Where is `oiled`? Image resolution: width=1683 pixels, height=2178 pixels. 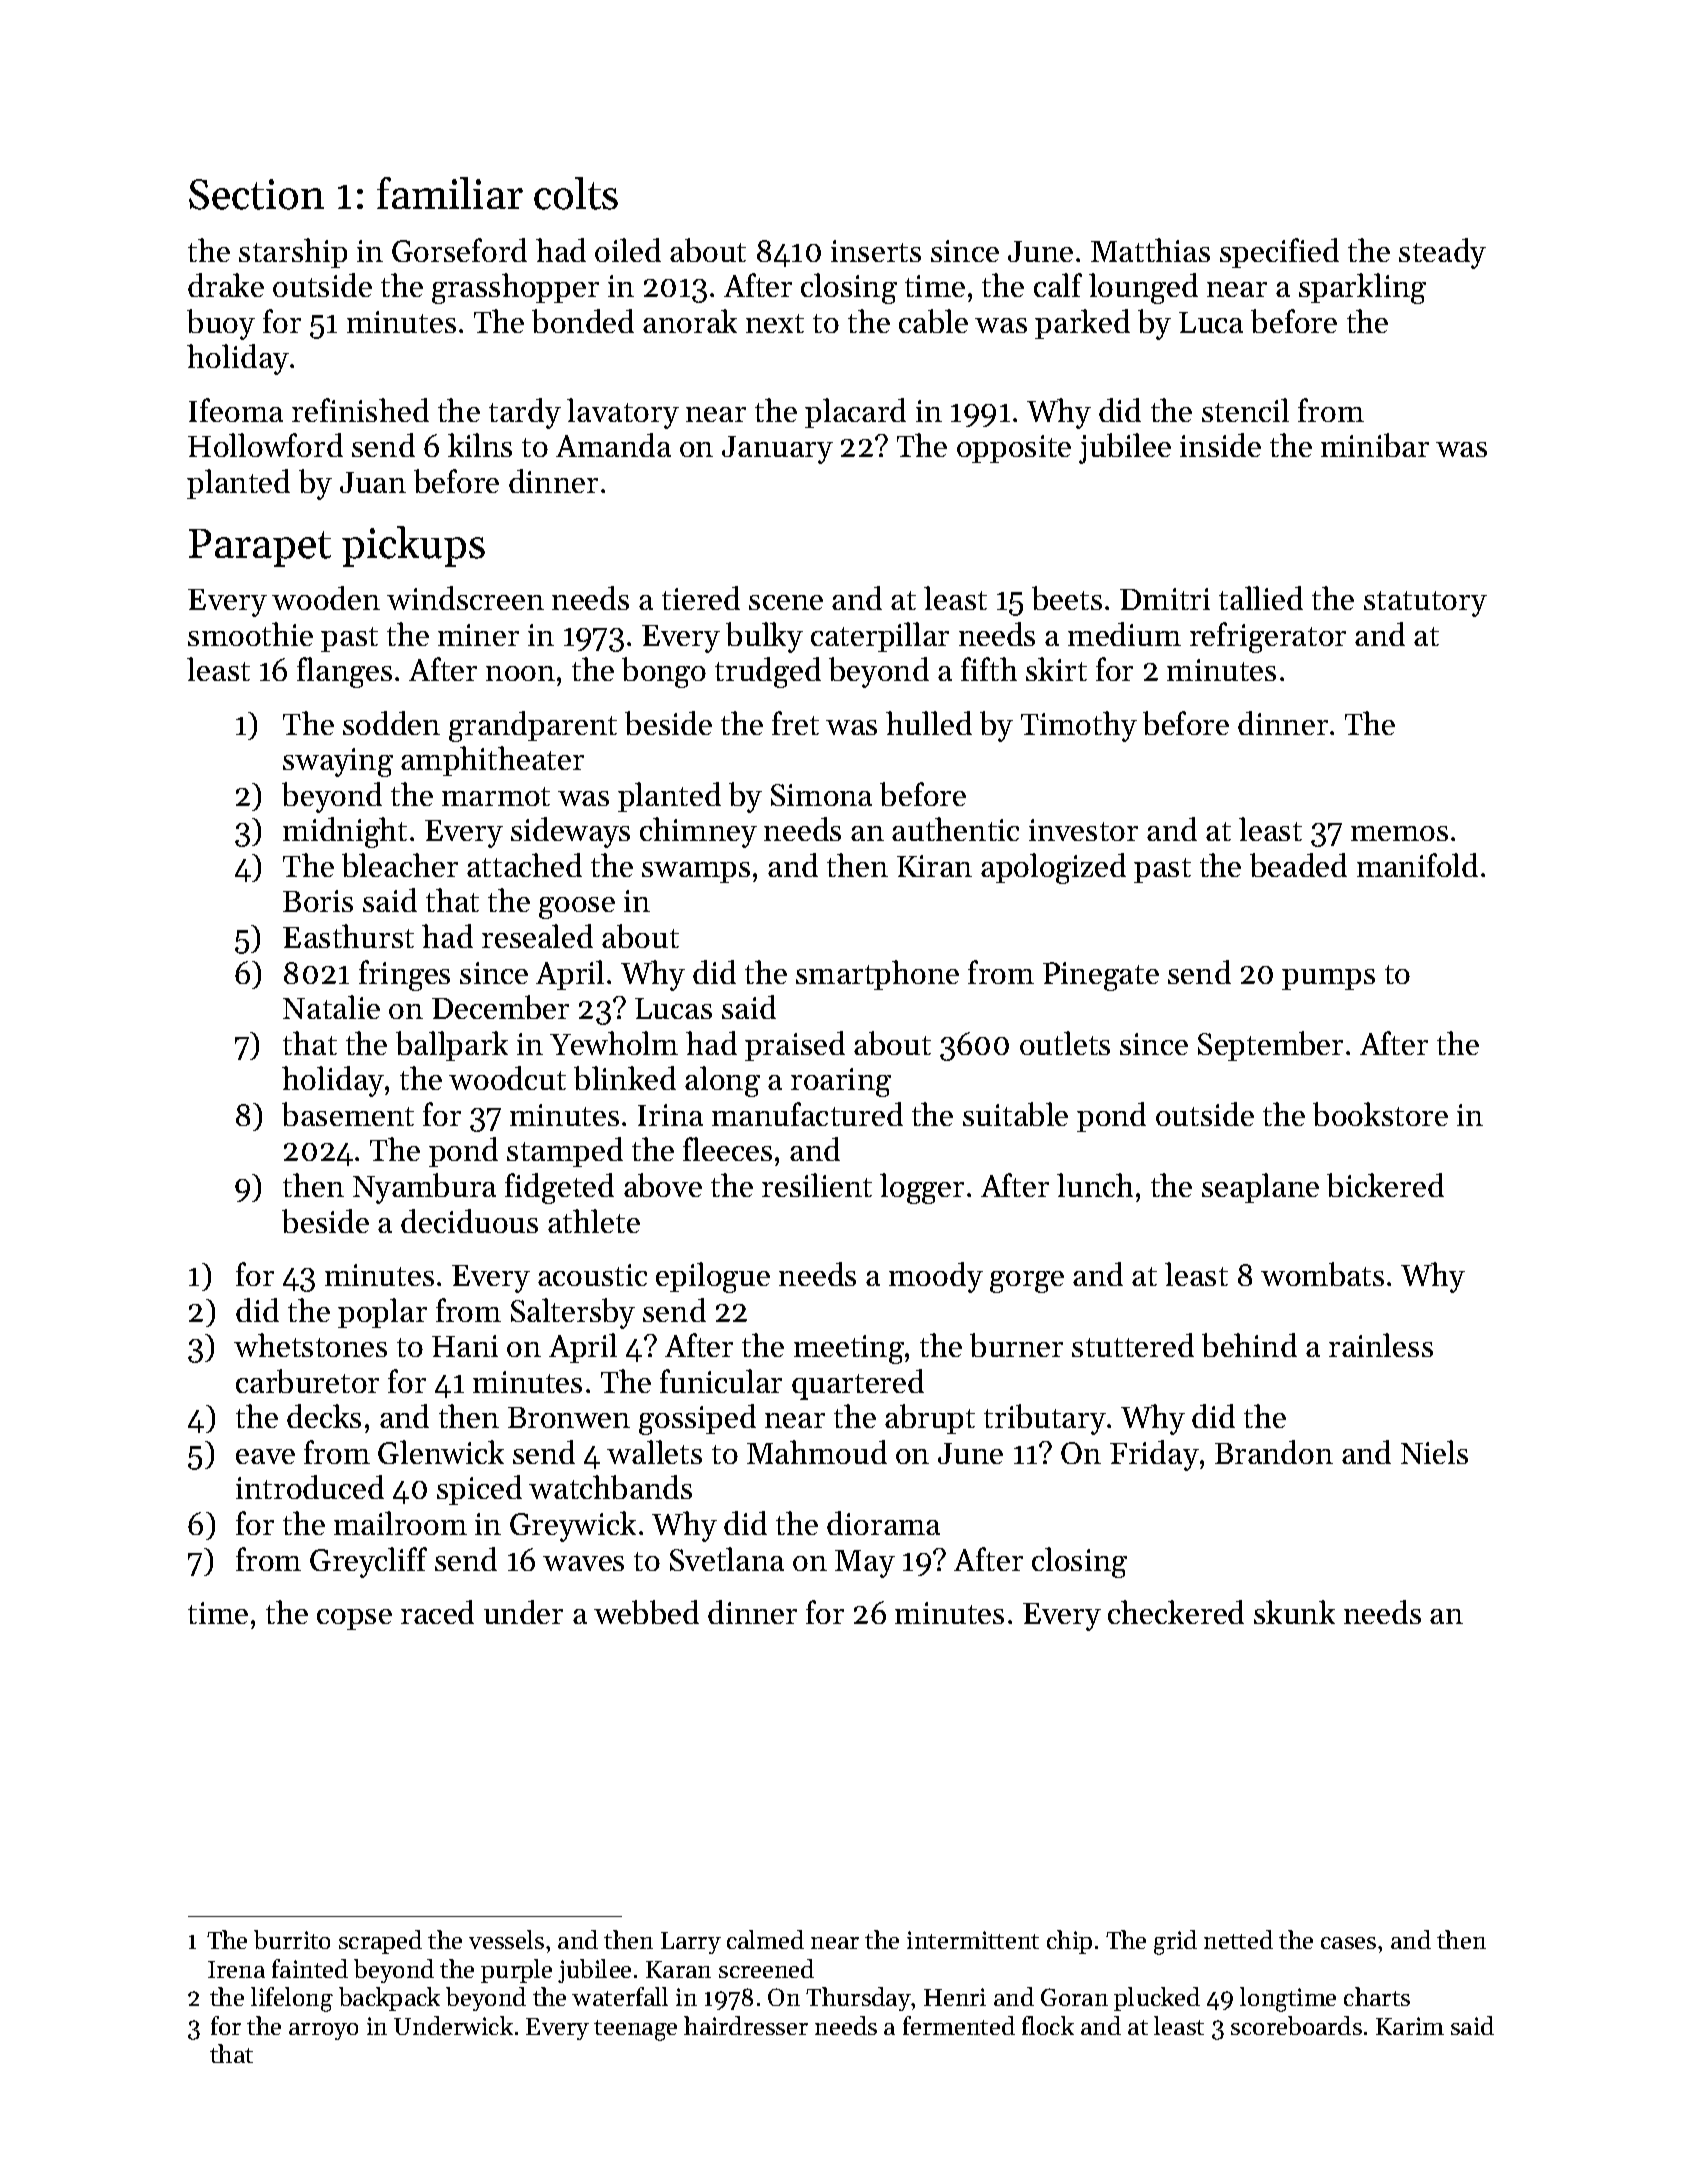 oiled is located at coordinates (628, 250).
